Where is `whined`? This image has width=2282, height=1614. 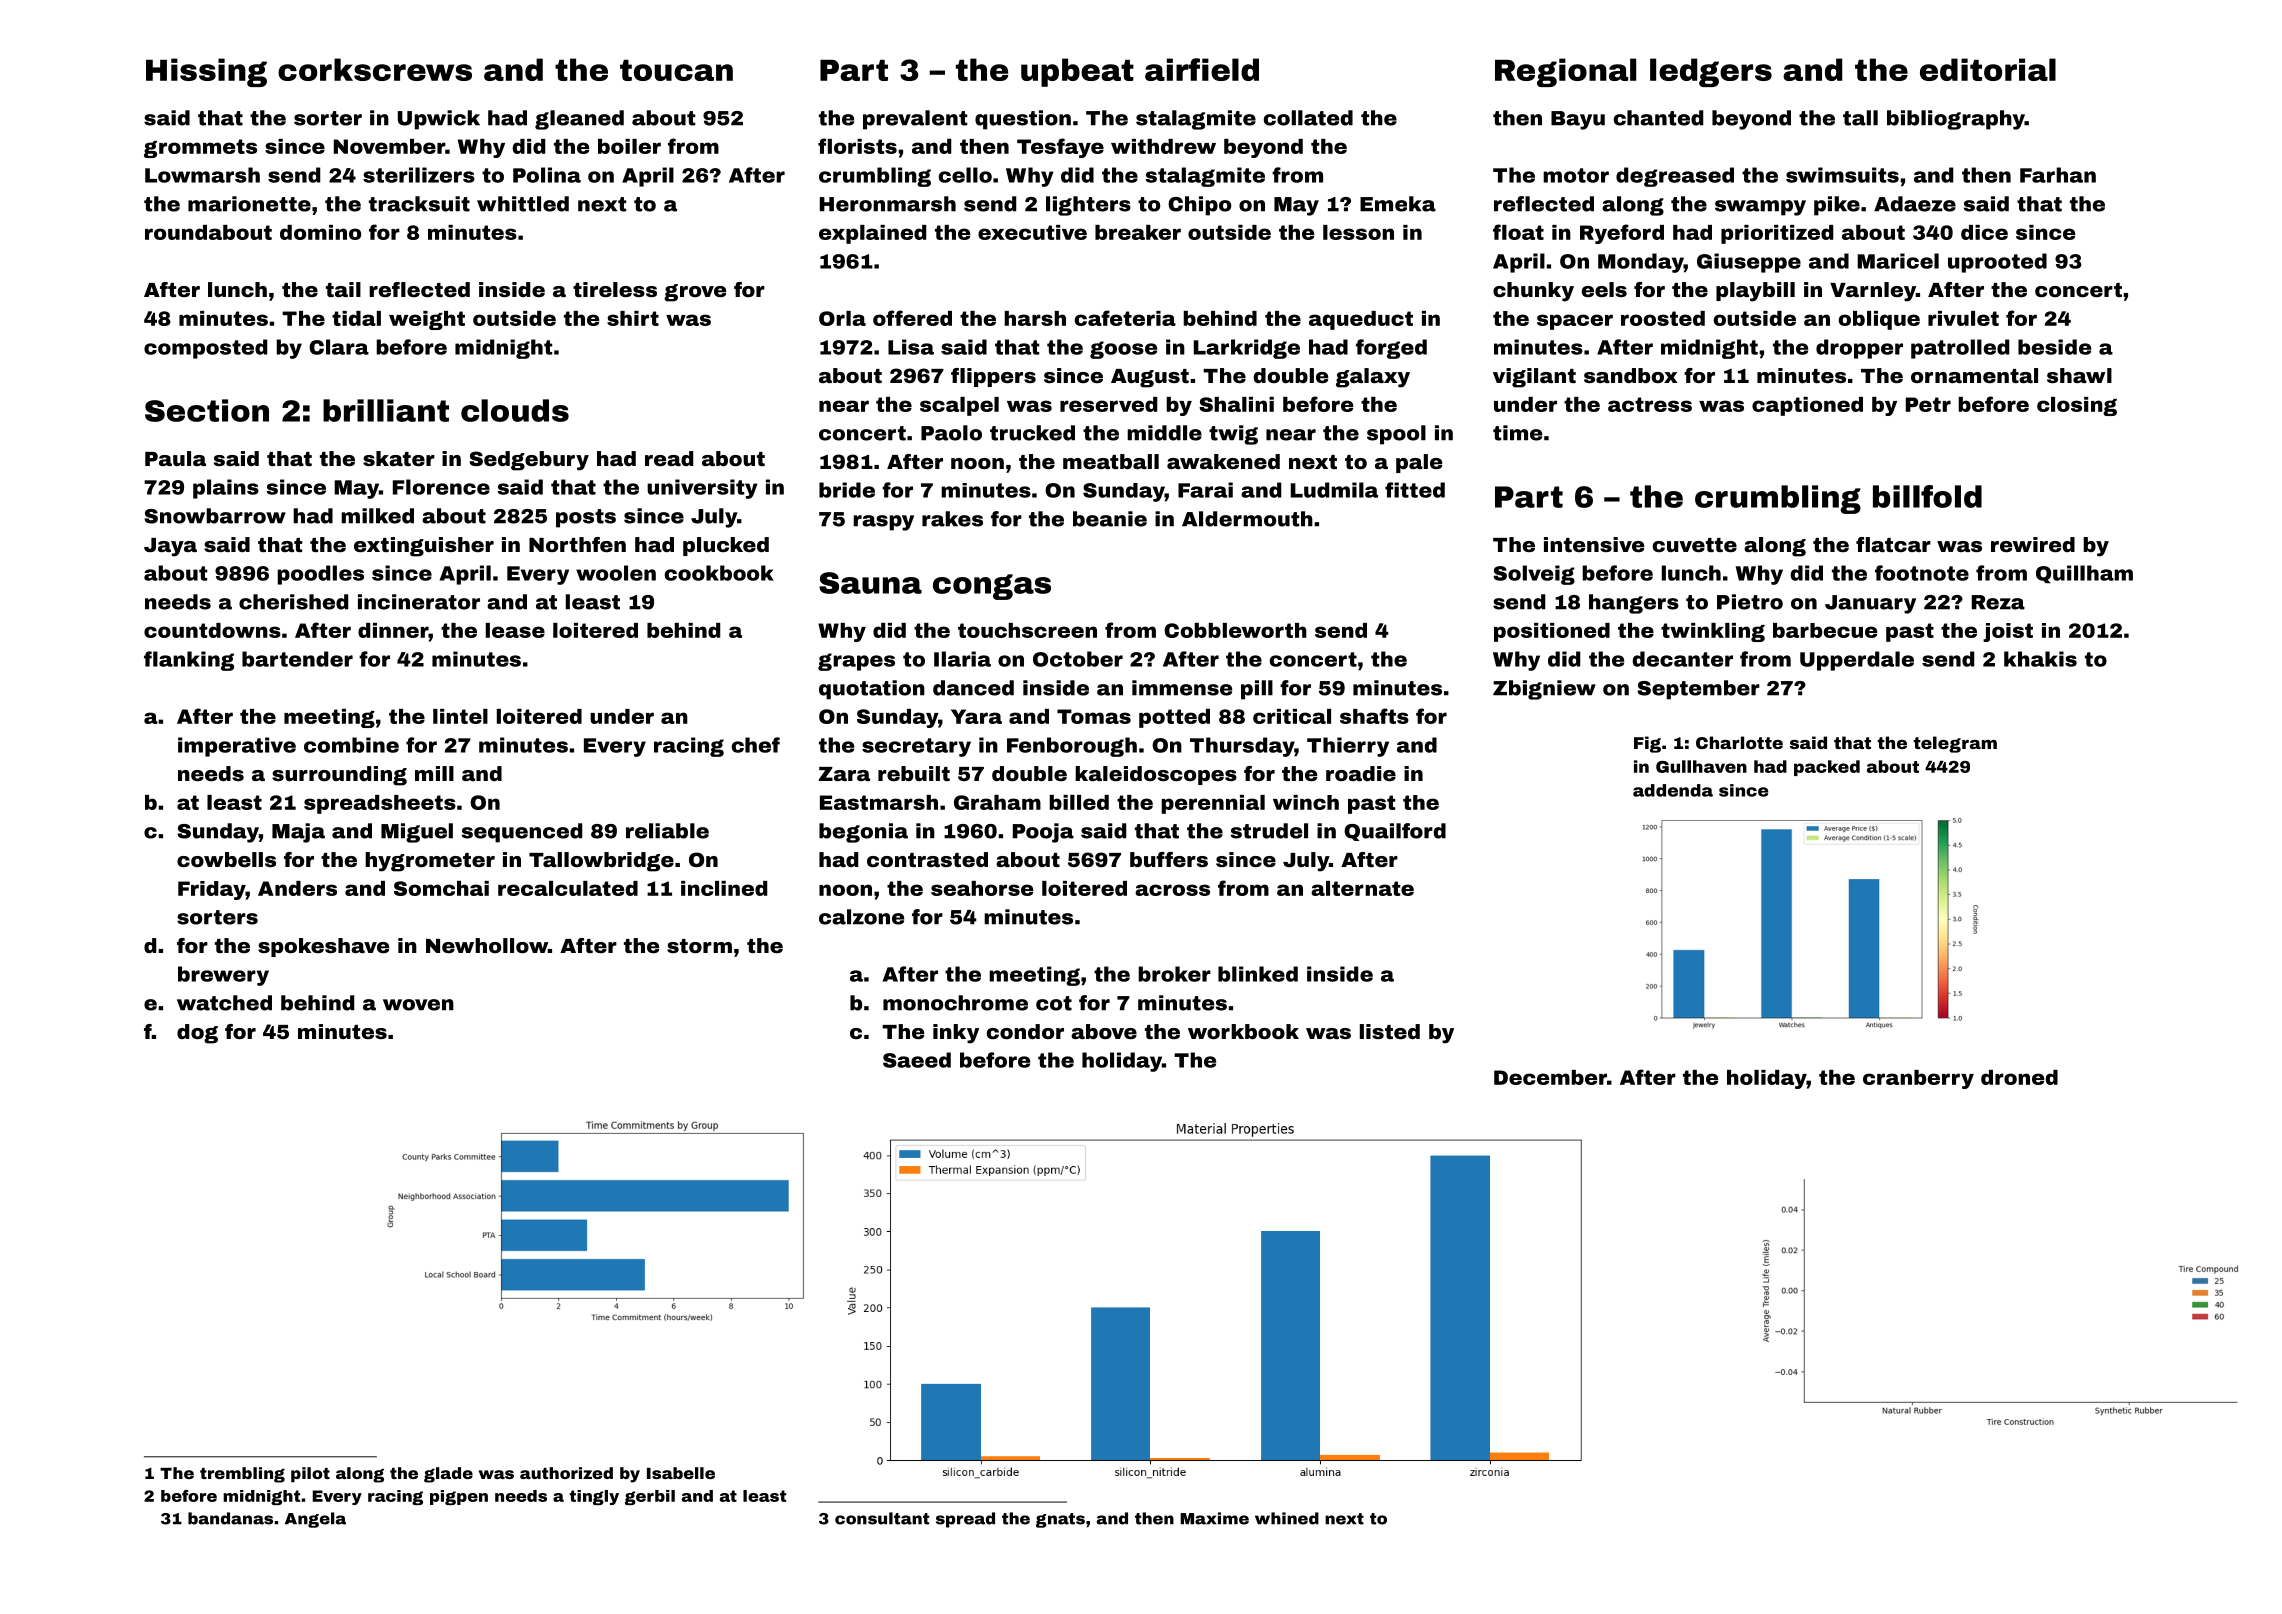
whined is located at coordinates (1287, 1518).
